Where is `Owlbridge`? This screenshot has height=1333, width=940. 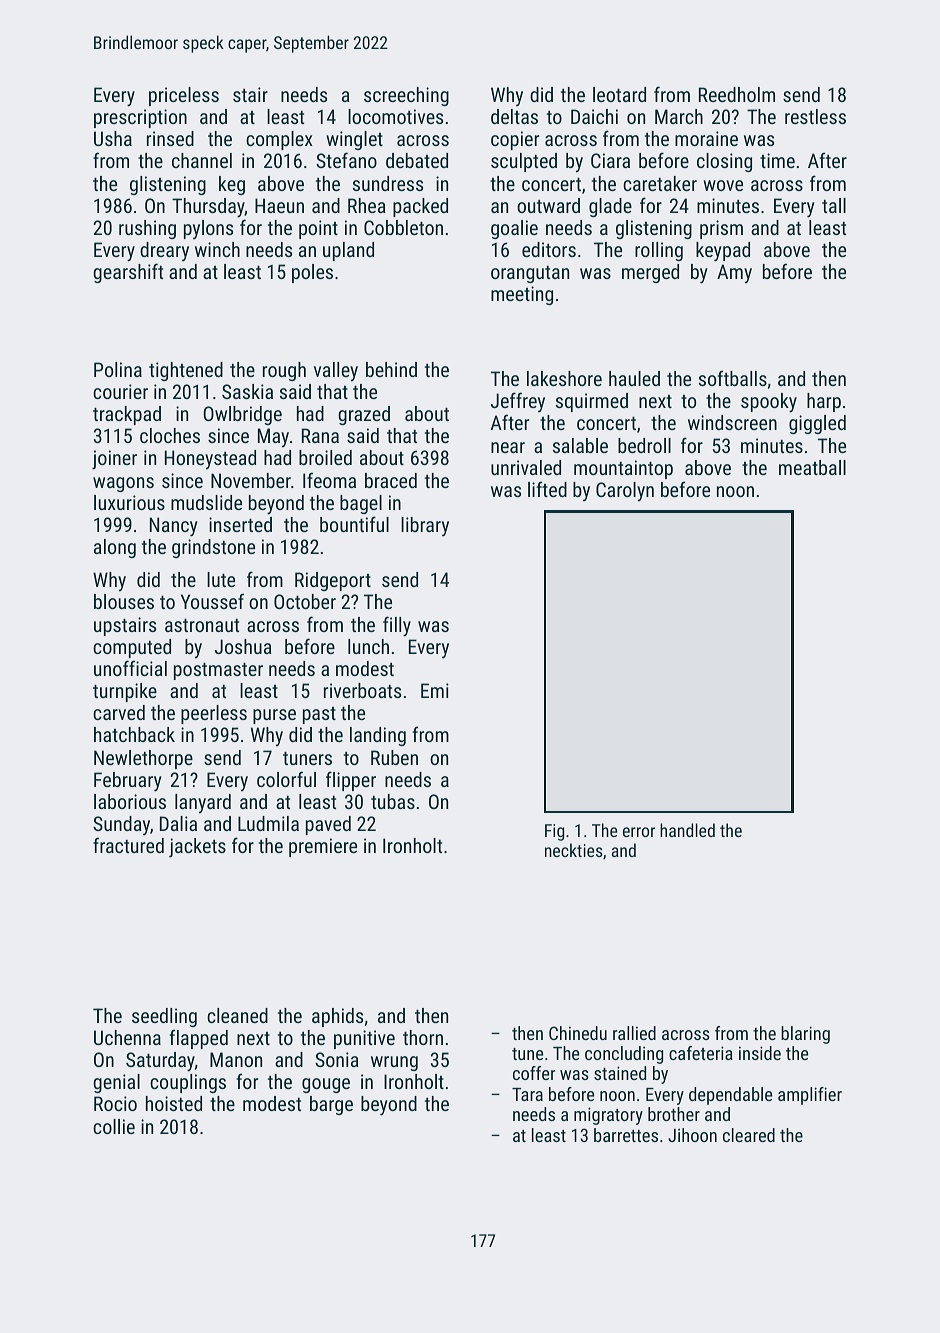 Owlbridge is located at coordinates (242, 415).
